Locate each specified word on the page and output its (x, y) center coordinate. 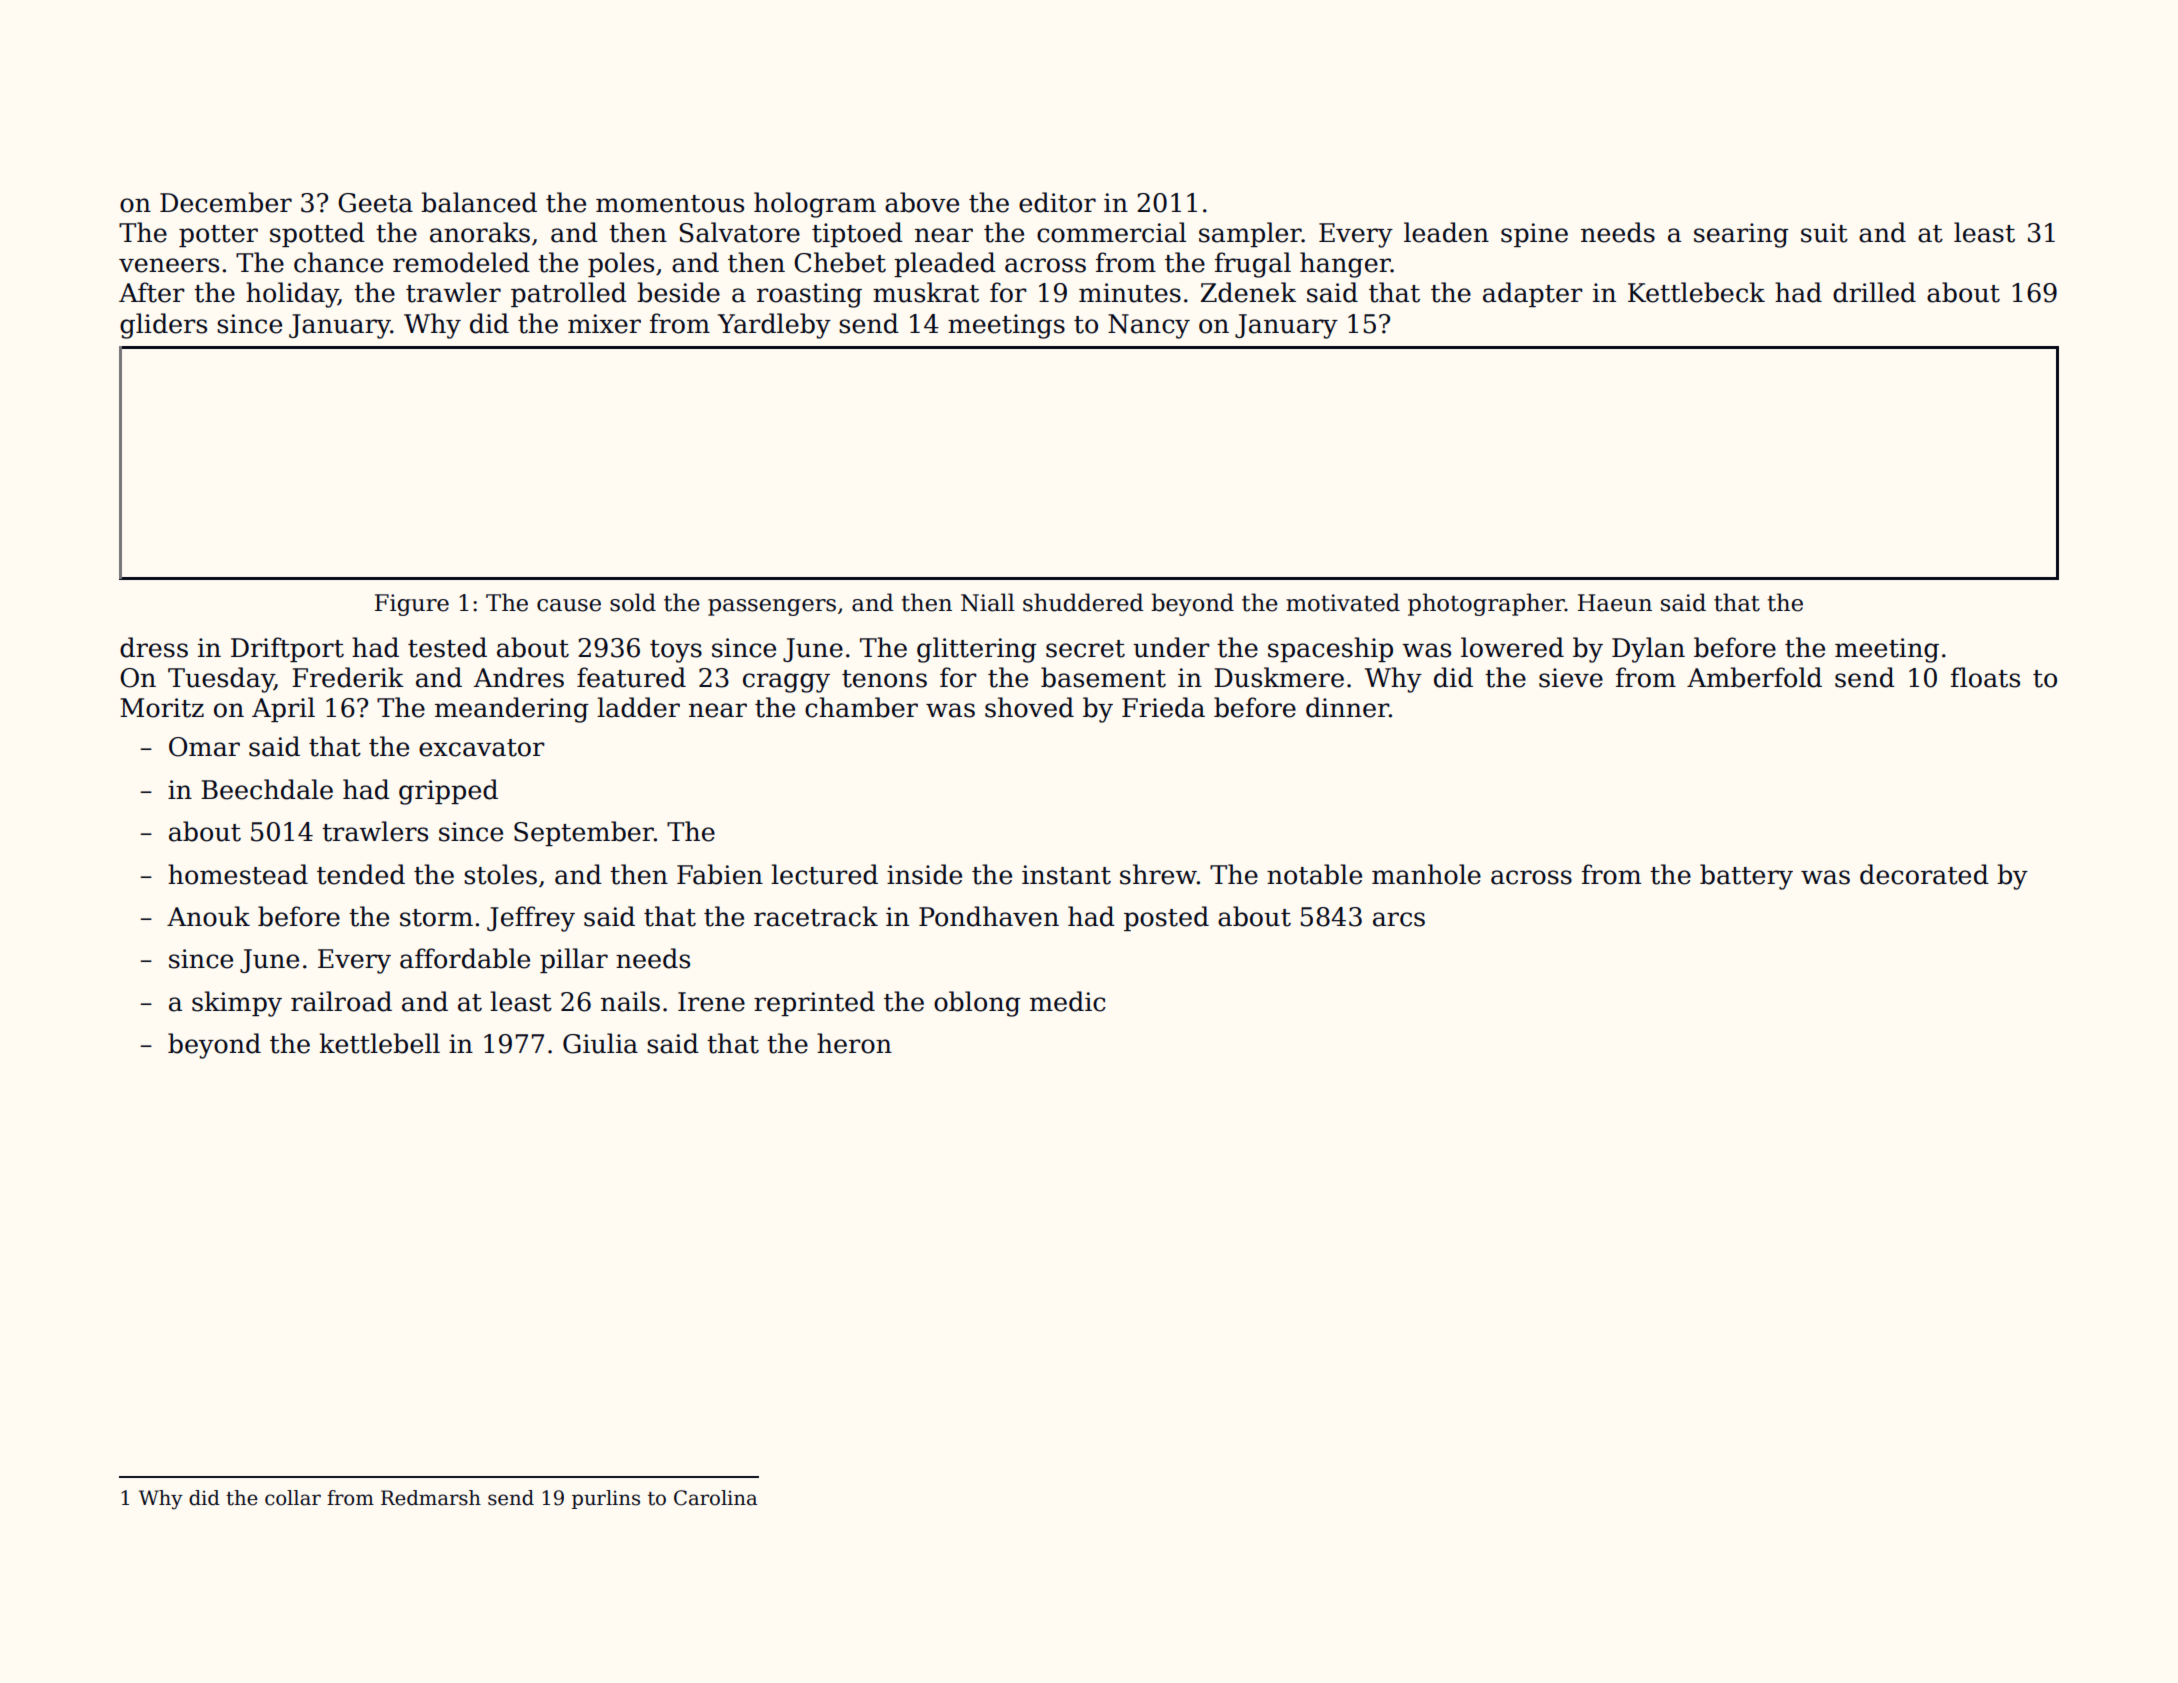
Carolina (715, 1498)
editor (1057, 202)
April (283, 709)
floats (1985, 677)
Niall (988, 602)
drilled (1874, 292)
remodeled (461, 262)
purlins (606, 1499)
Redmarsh (431, 1498)
